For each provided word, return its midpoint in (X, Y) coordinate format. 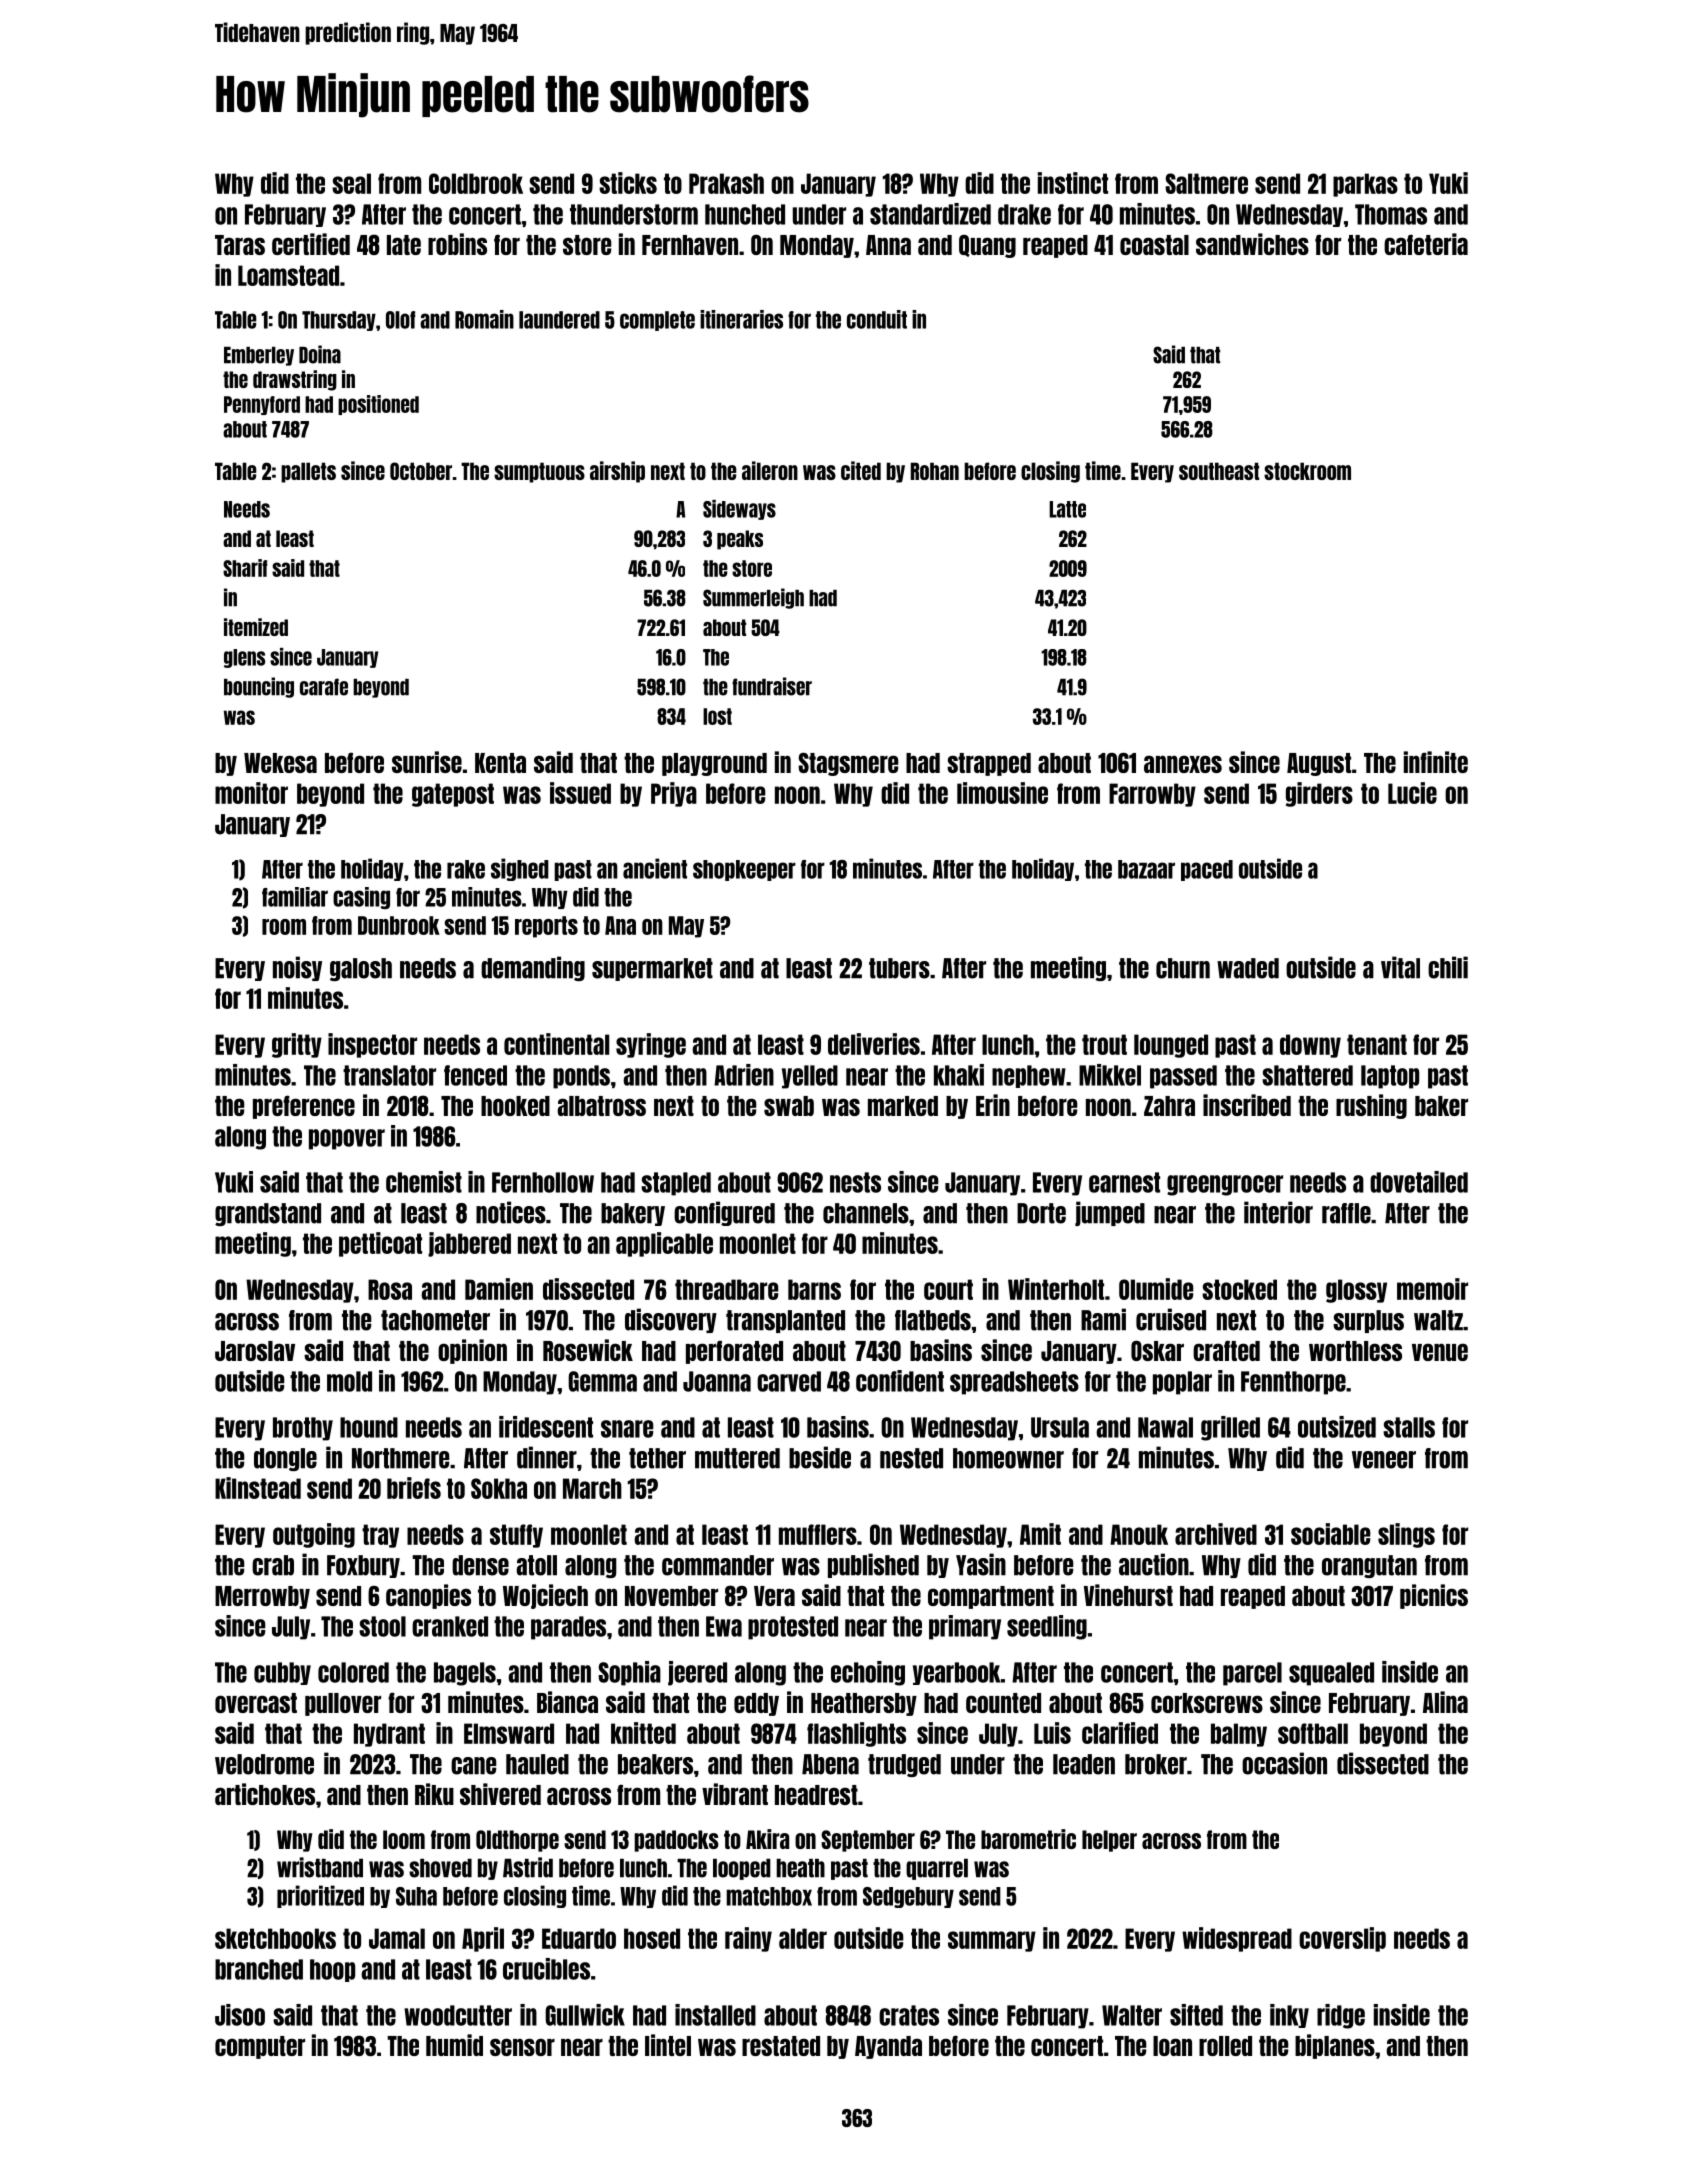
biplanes (1335, 2046)
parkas (1365, 185)
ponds (581, 1077)
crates (909, 2015)
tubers (899, 968)
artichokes (265, 1794)
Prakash (726, 183)
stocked (1239, 1289)
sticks (628, 183)
